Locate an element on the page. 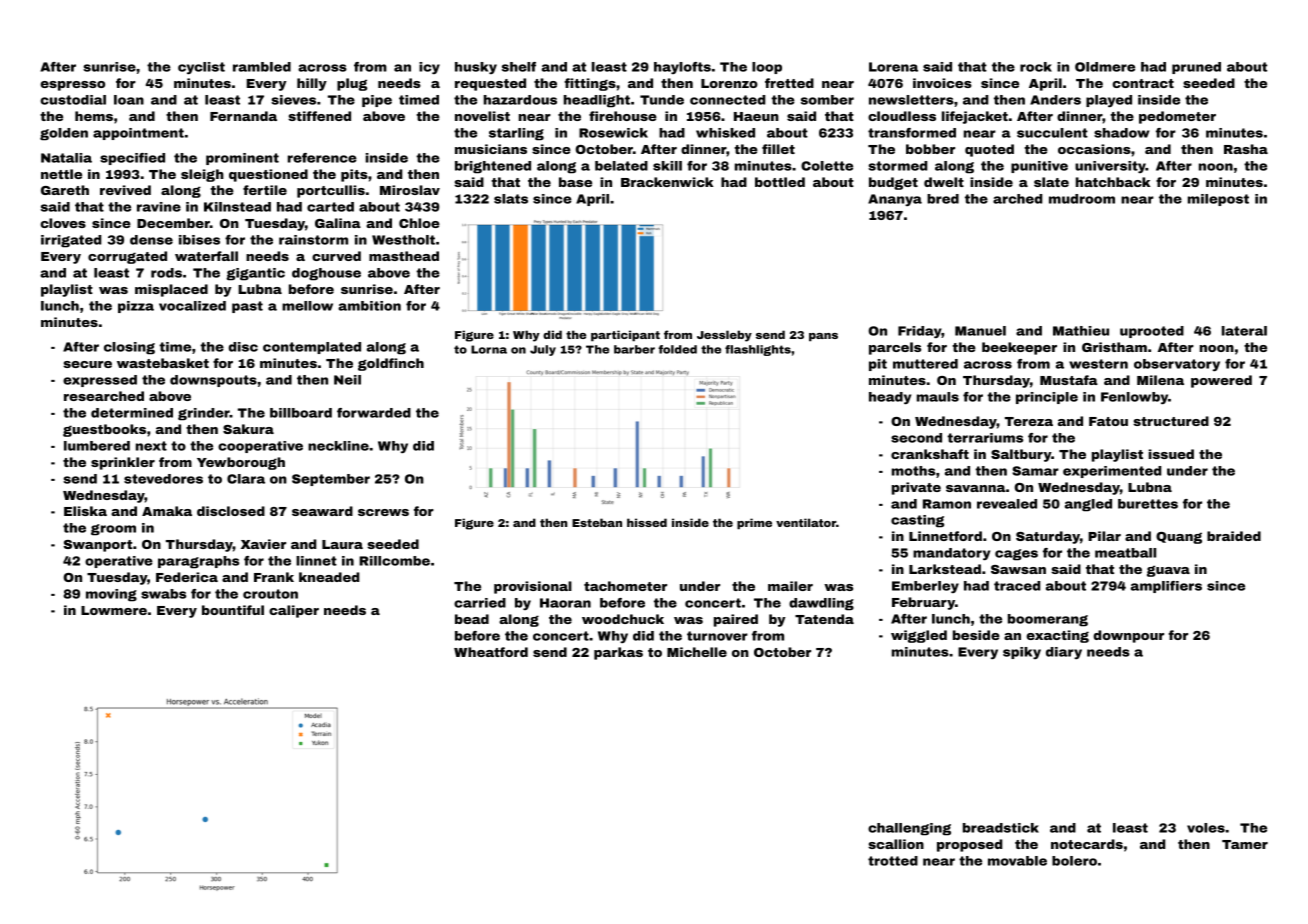 This page has height=924, width=1308. rambled is located at coordinates (262, 67).
